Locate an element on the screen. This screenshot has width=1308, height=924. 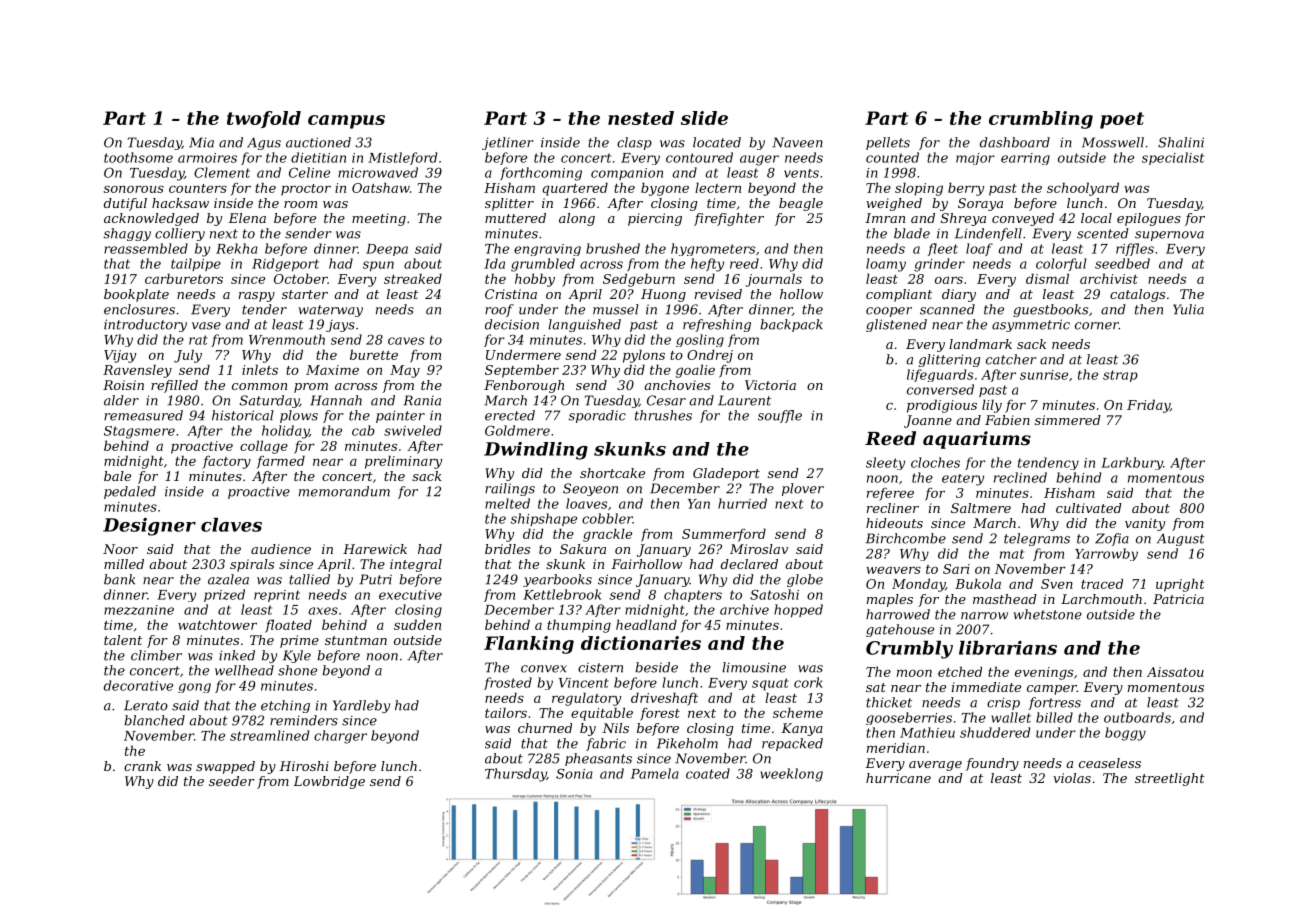
Gladeport is located at coordinates (726, 474).
